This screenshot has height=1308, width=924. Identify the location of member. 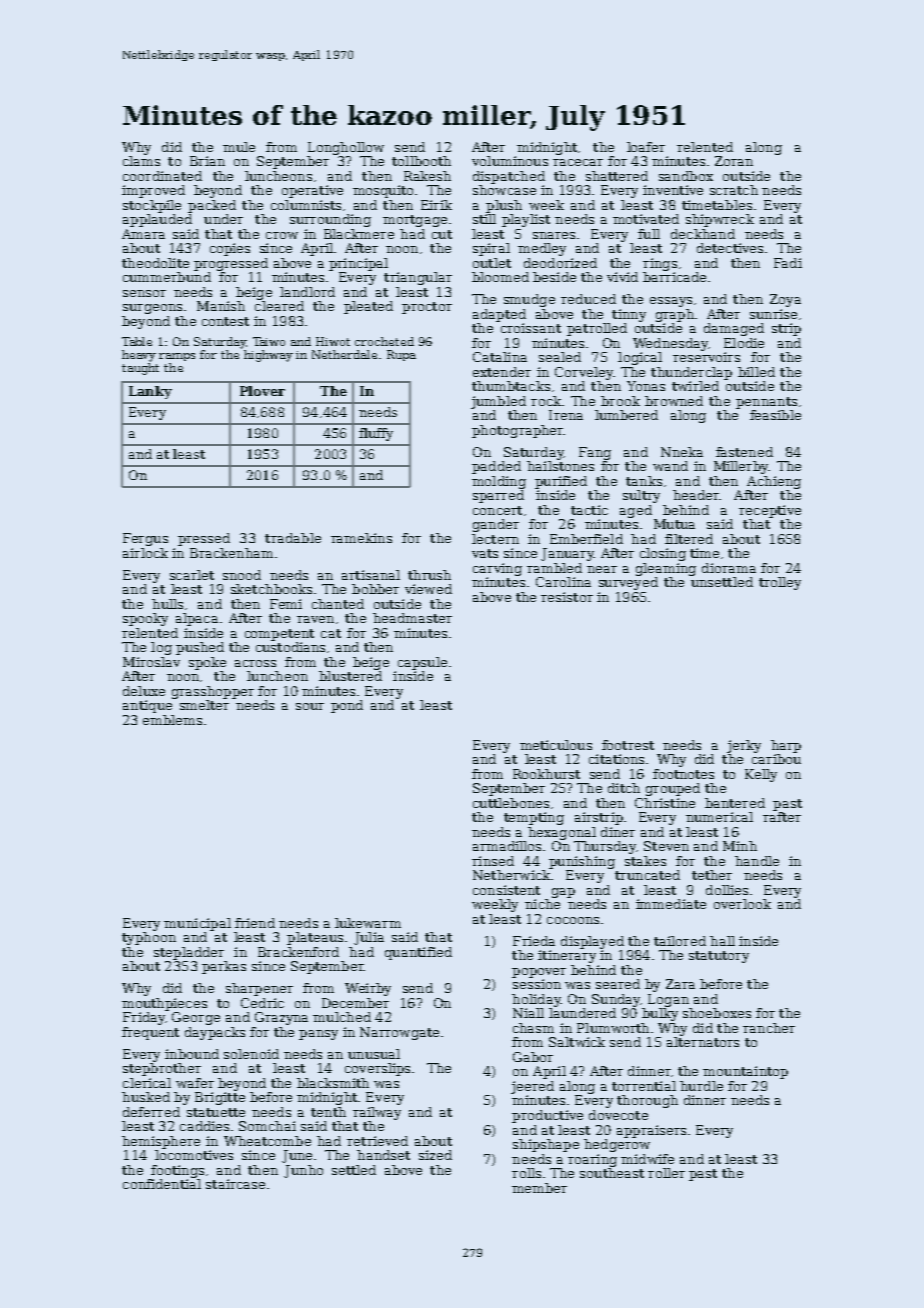
(539, 1188).
